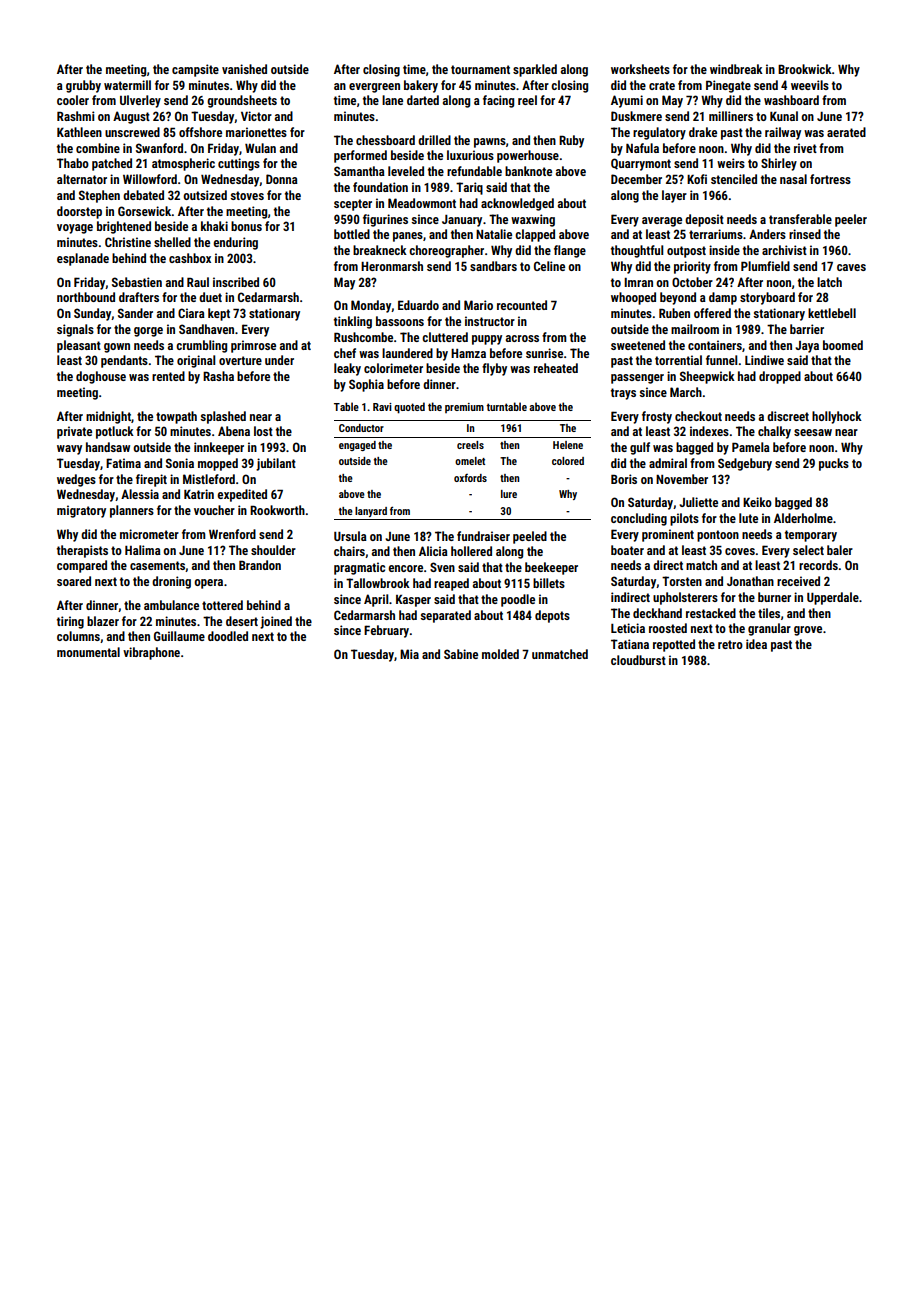 The width and height of the screenshot is (924, 1308). I want to click on sparkled, so click(535, 70).
